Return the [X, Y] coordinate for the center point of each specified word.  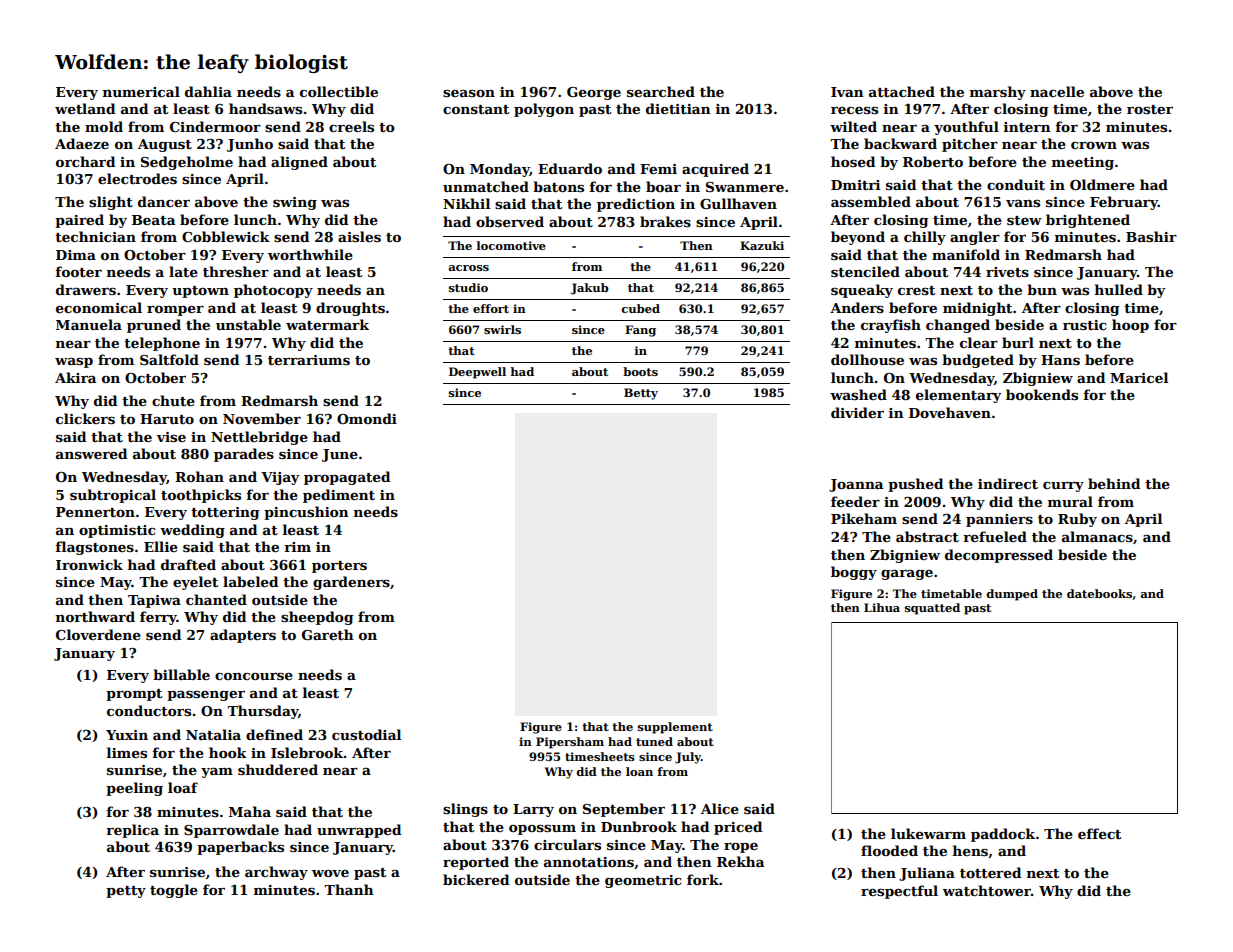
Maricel [1139, 377]
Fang [640, 331]
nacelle [1057, 91]
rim [297, 547]
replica [132, 831]
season [469, 93]
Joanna [856, 485]
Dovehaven [950, 412]
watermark [327, 324]
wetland [85, 108]
